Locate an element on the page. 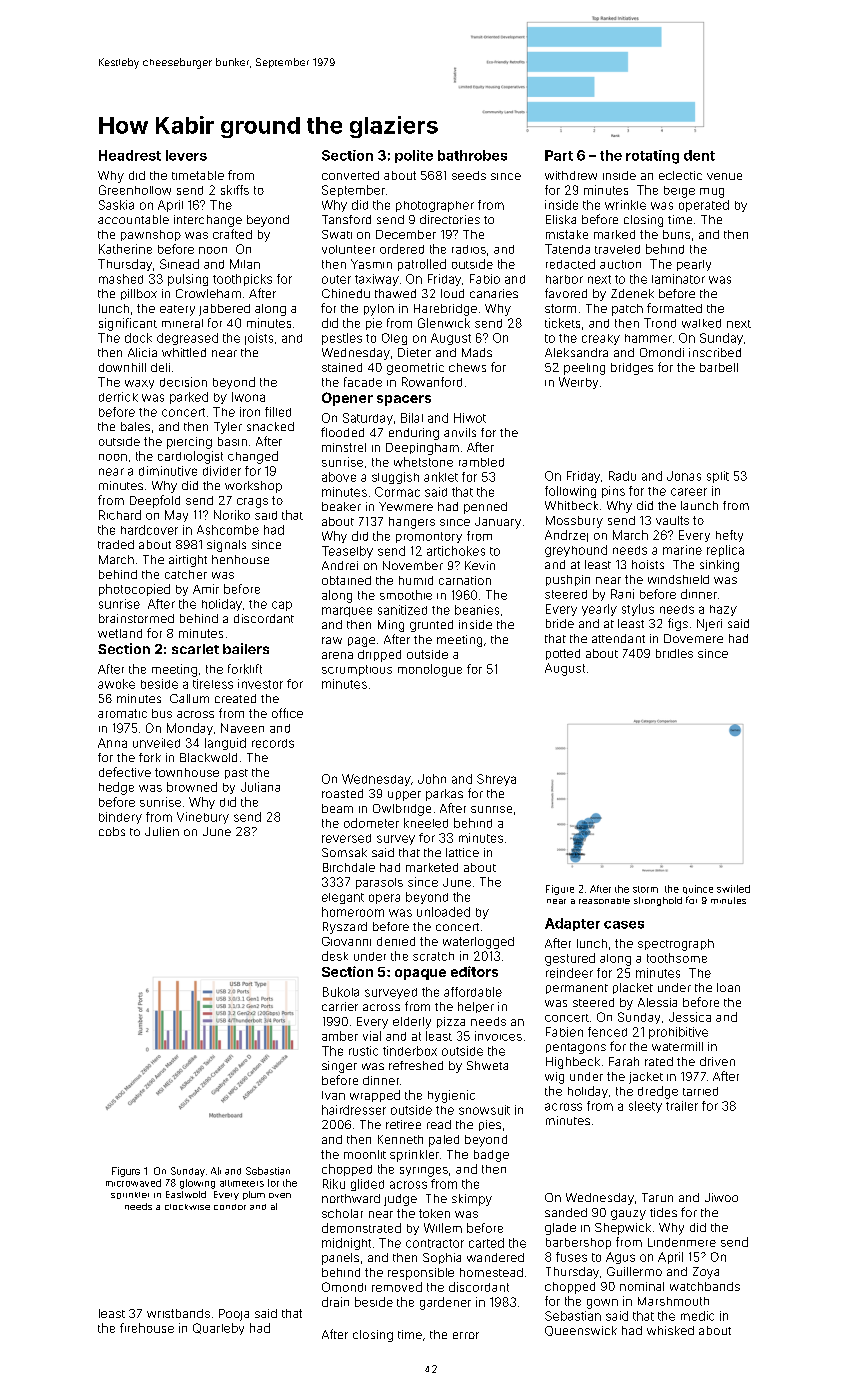 The image size is (849, 1400). monologue is located at coordinates (430, 670).
